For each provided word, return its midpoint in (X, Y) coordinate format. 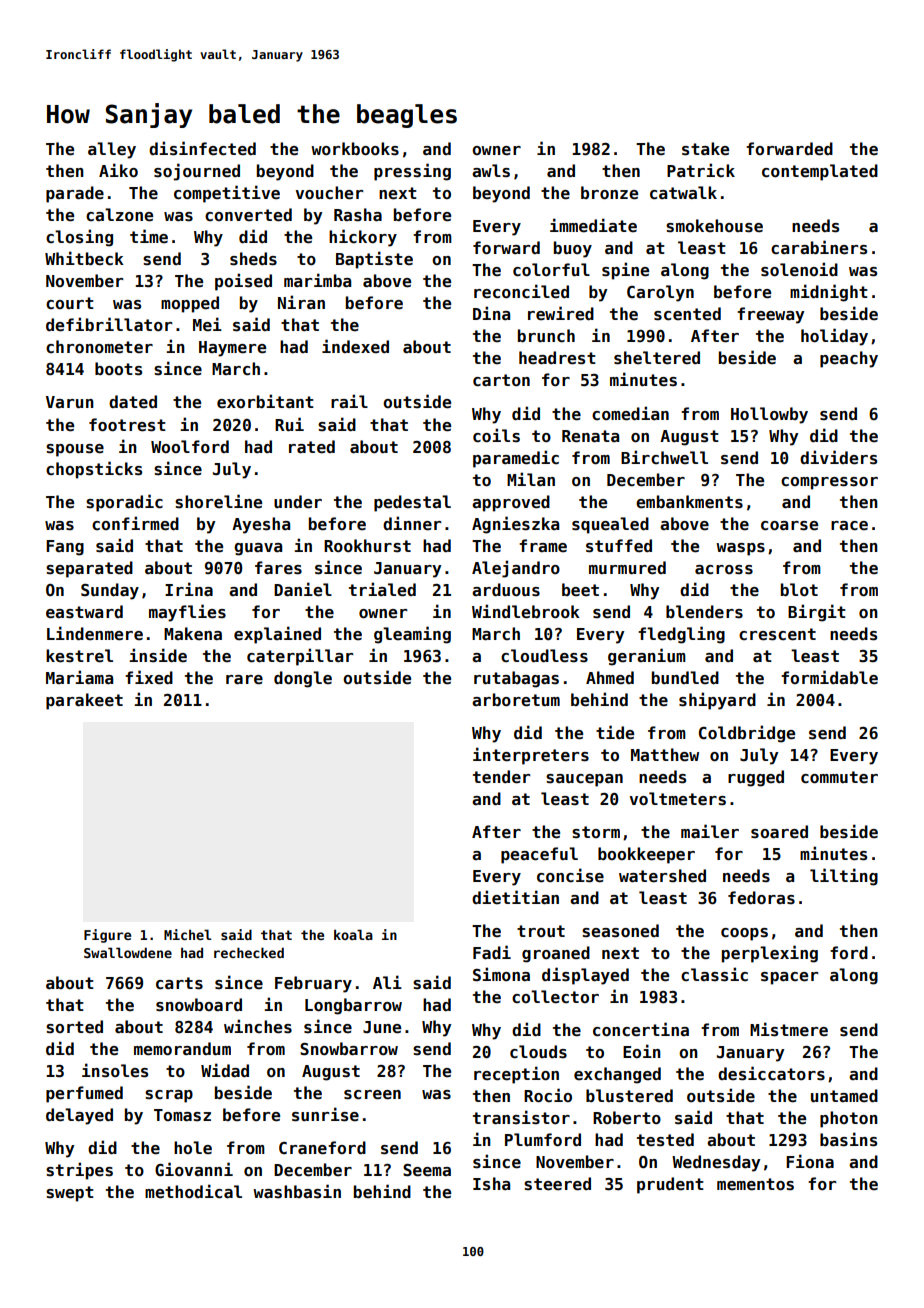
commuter (839, 777)
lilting (844, 877)
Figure (107, 936)
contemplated (820, 172)
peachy (849, 359)
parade (75, 194)
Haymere (232, 349)
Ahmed (610, 678)
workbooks (355, 148)
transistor (521, 1117)
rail (349, 401)
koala (353, 934)
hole (193, 1148)
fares (278, 568)
